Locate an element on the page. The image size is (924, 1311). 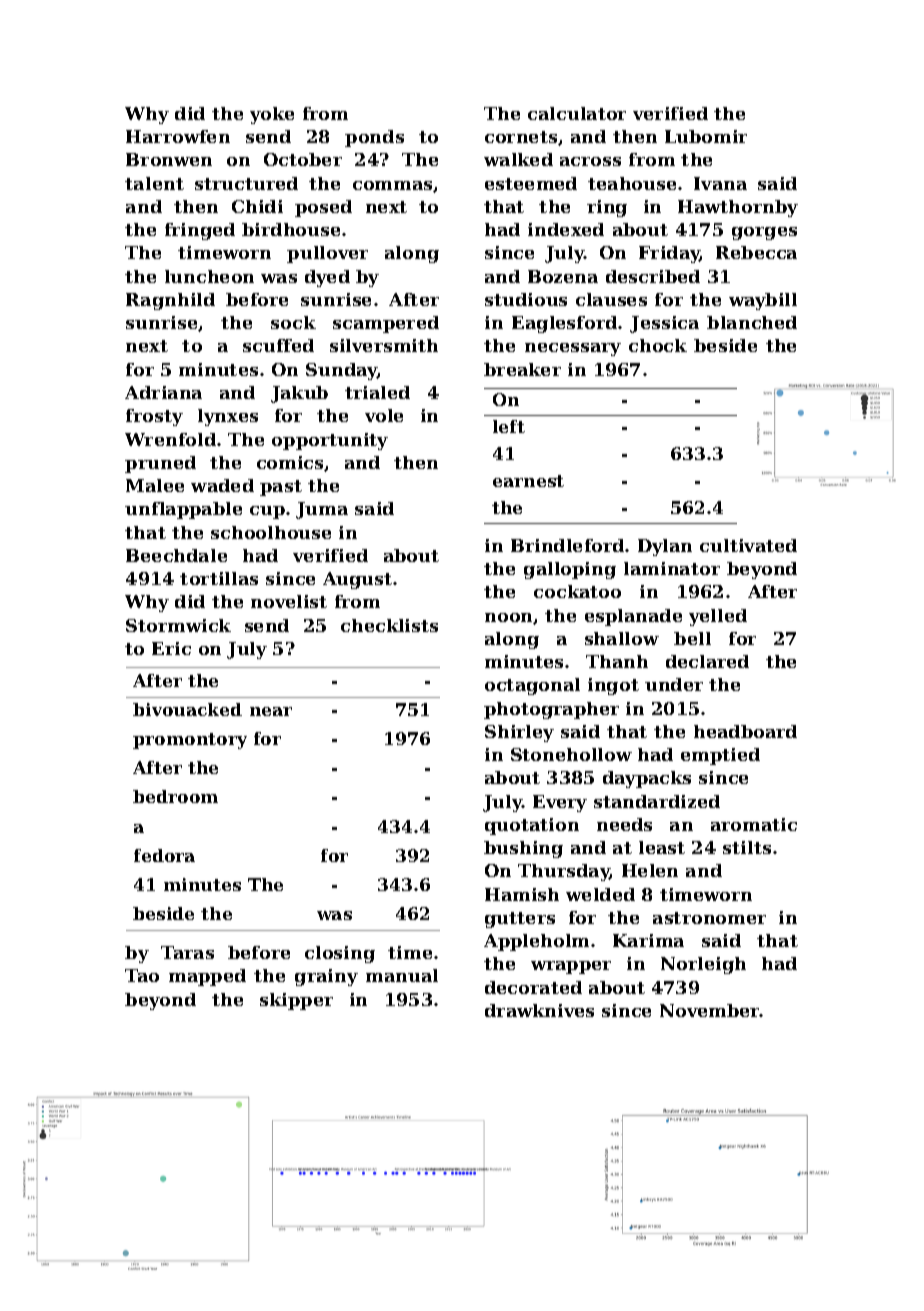
commas is located at coordinates (392, 185).
